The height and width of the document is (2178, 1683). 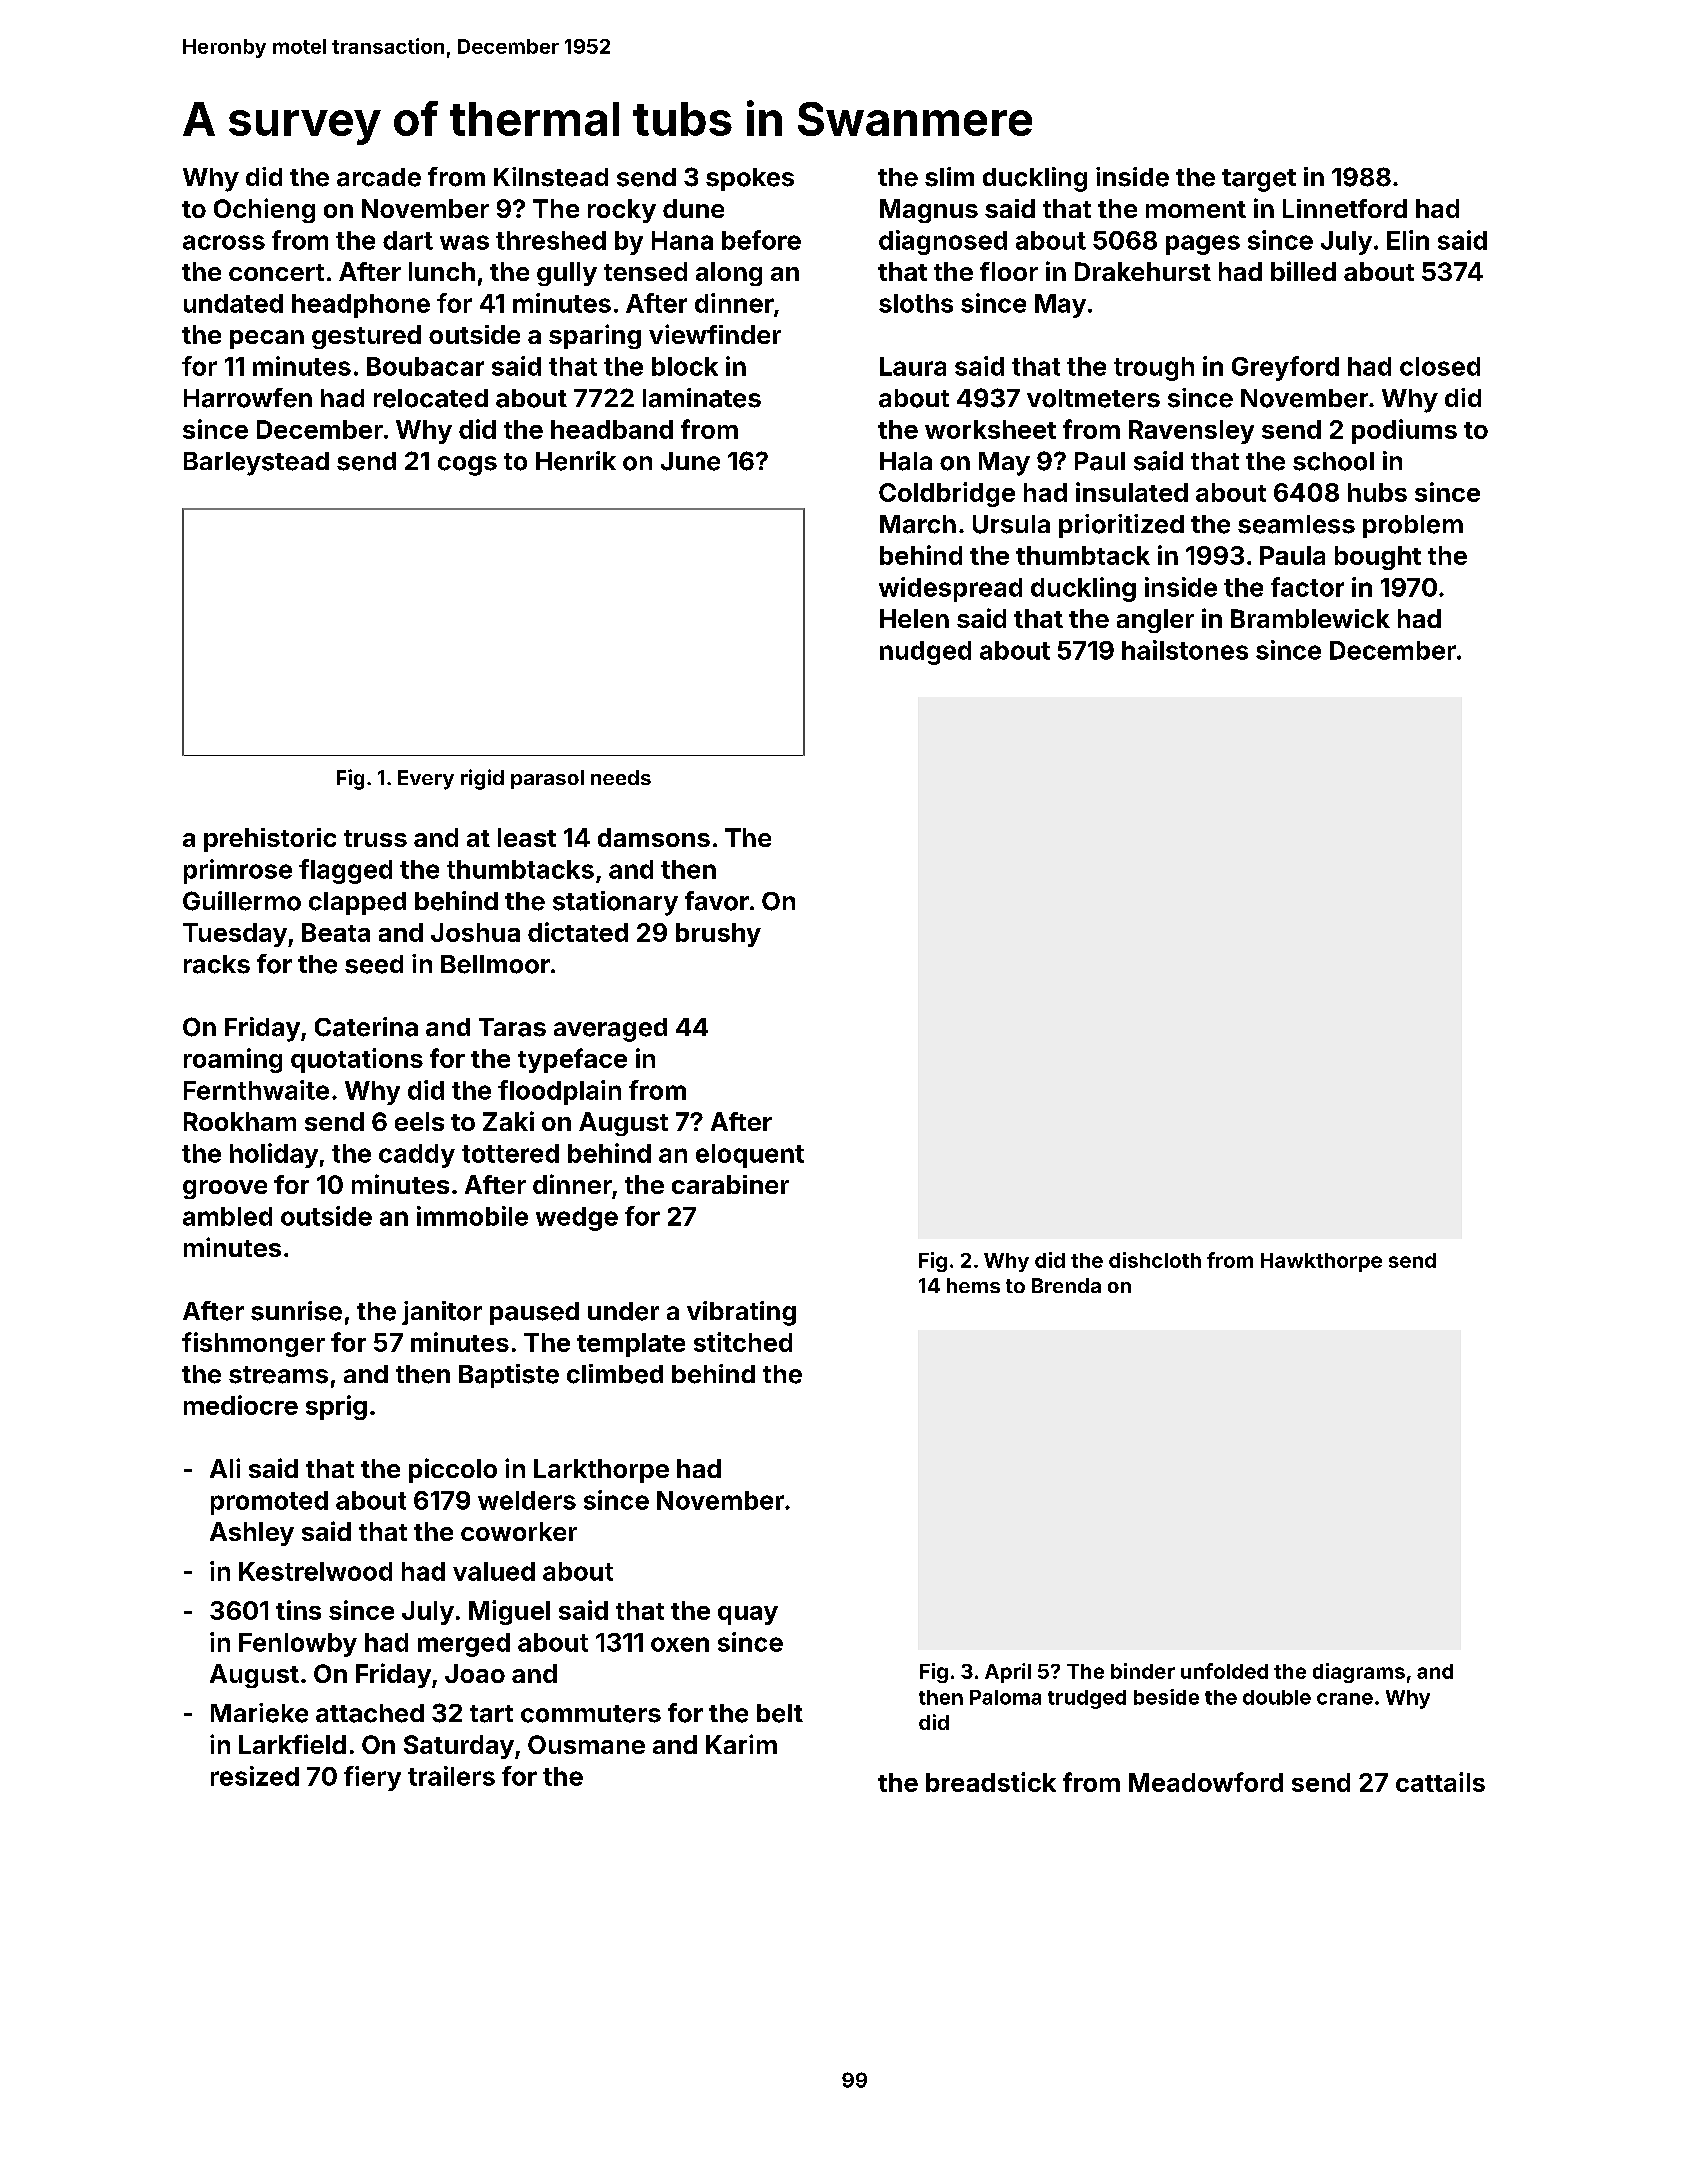 What do you see at coordinates (379, 177) in the document?
I see `arcade` at bounding box center [379, 177].
